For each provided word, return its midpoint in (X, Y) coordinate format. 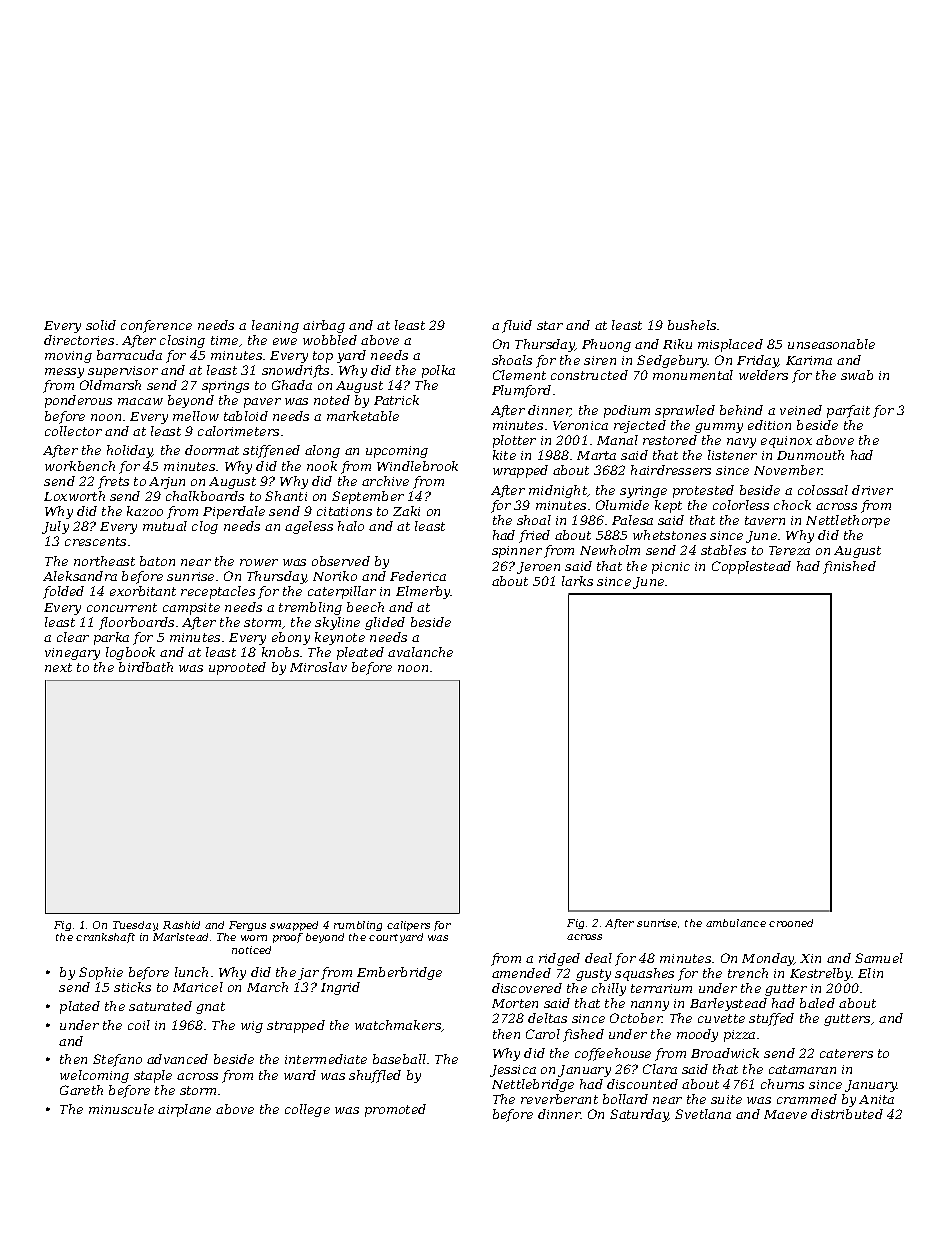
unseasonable (831, 344)
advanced (177, 1059)
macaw (140, 401)
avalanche (420, 652)
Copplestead (751, 567)
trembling (310, 608)
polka (438, 371)
